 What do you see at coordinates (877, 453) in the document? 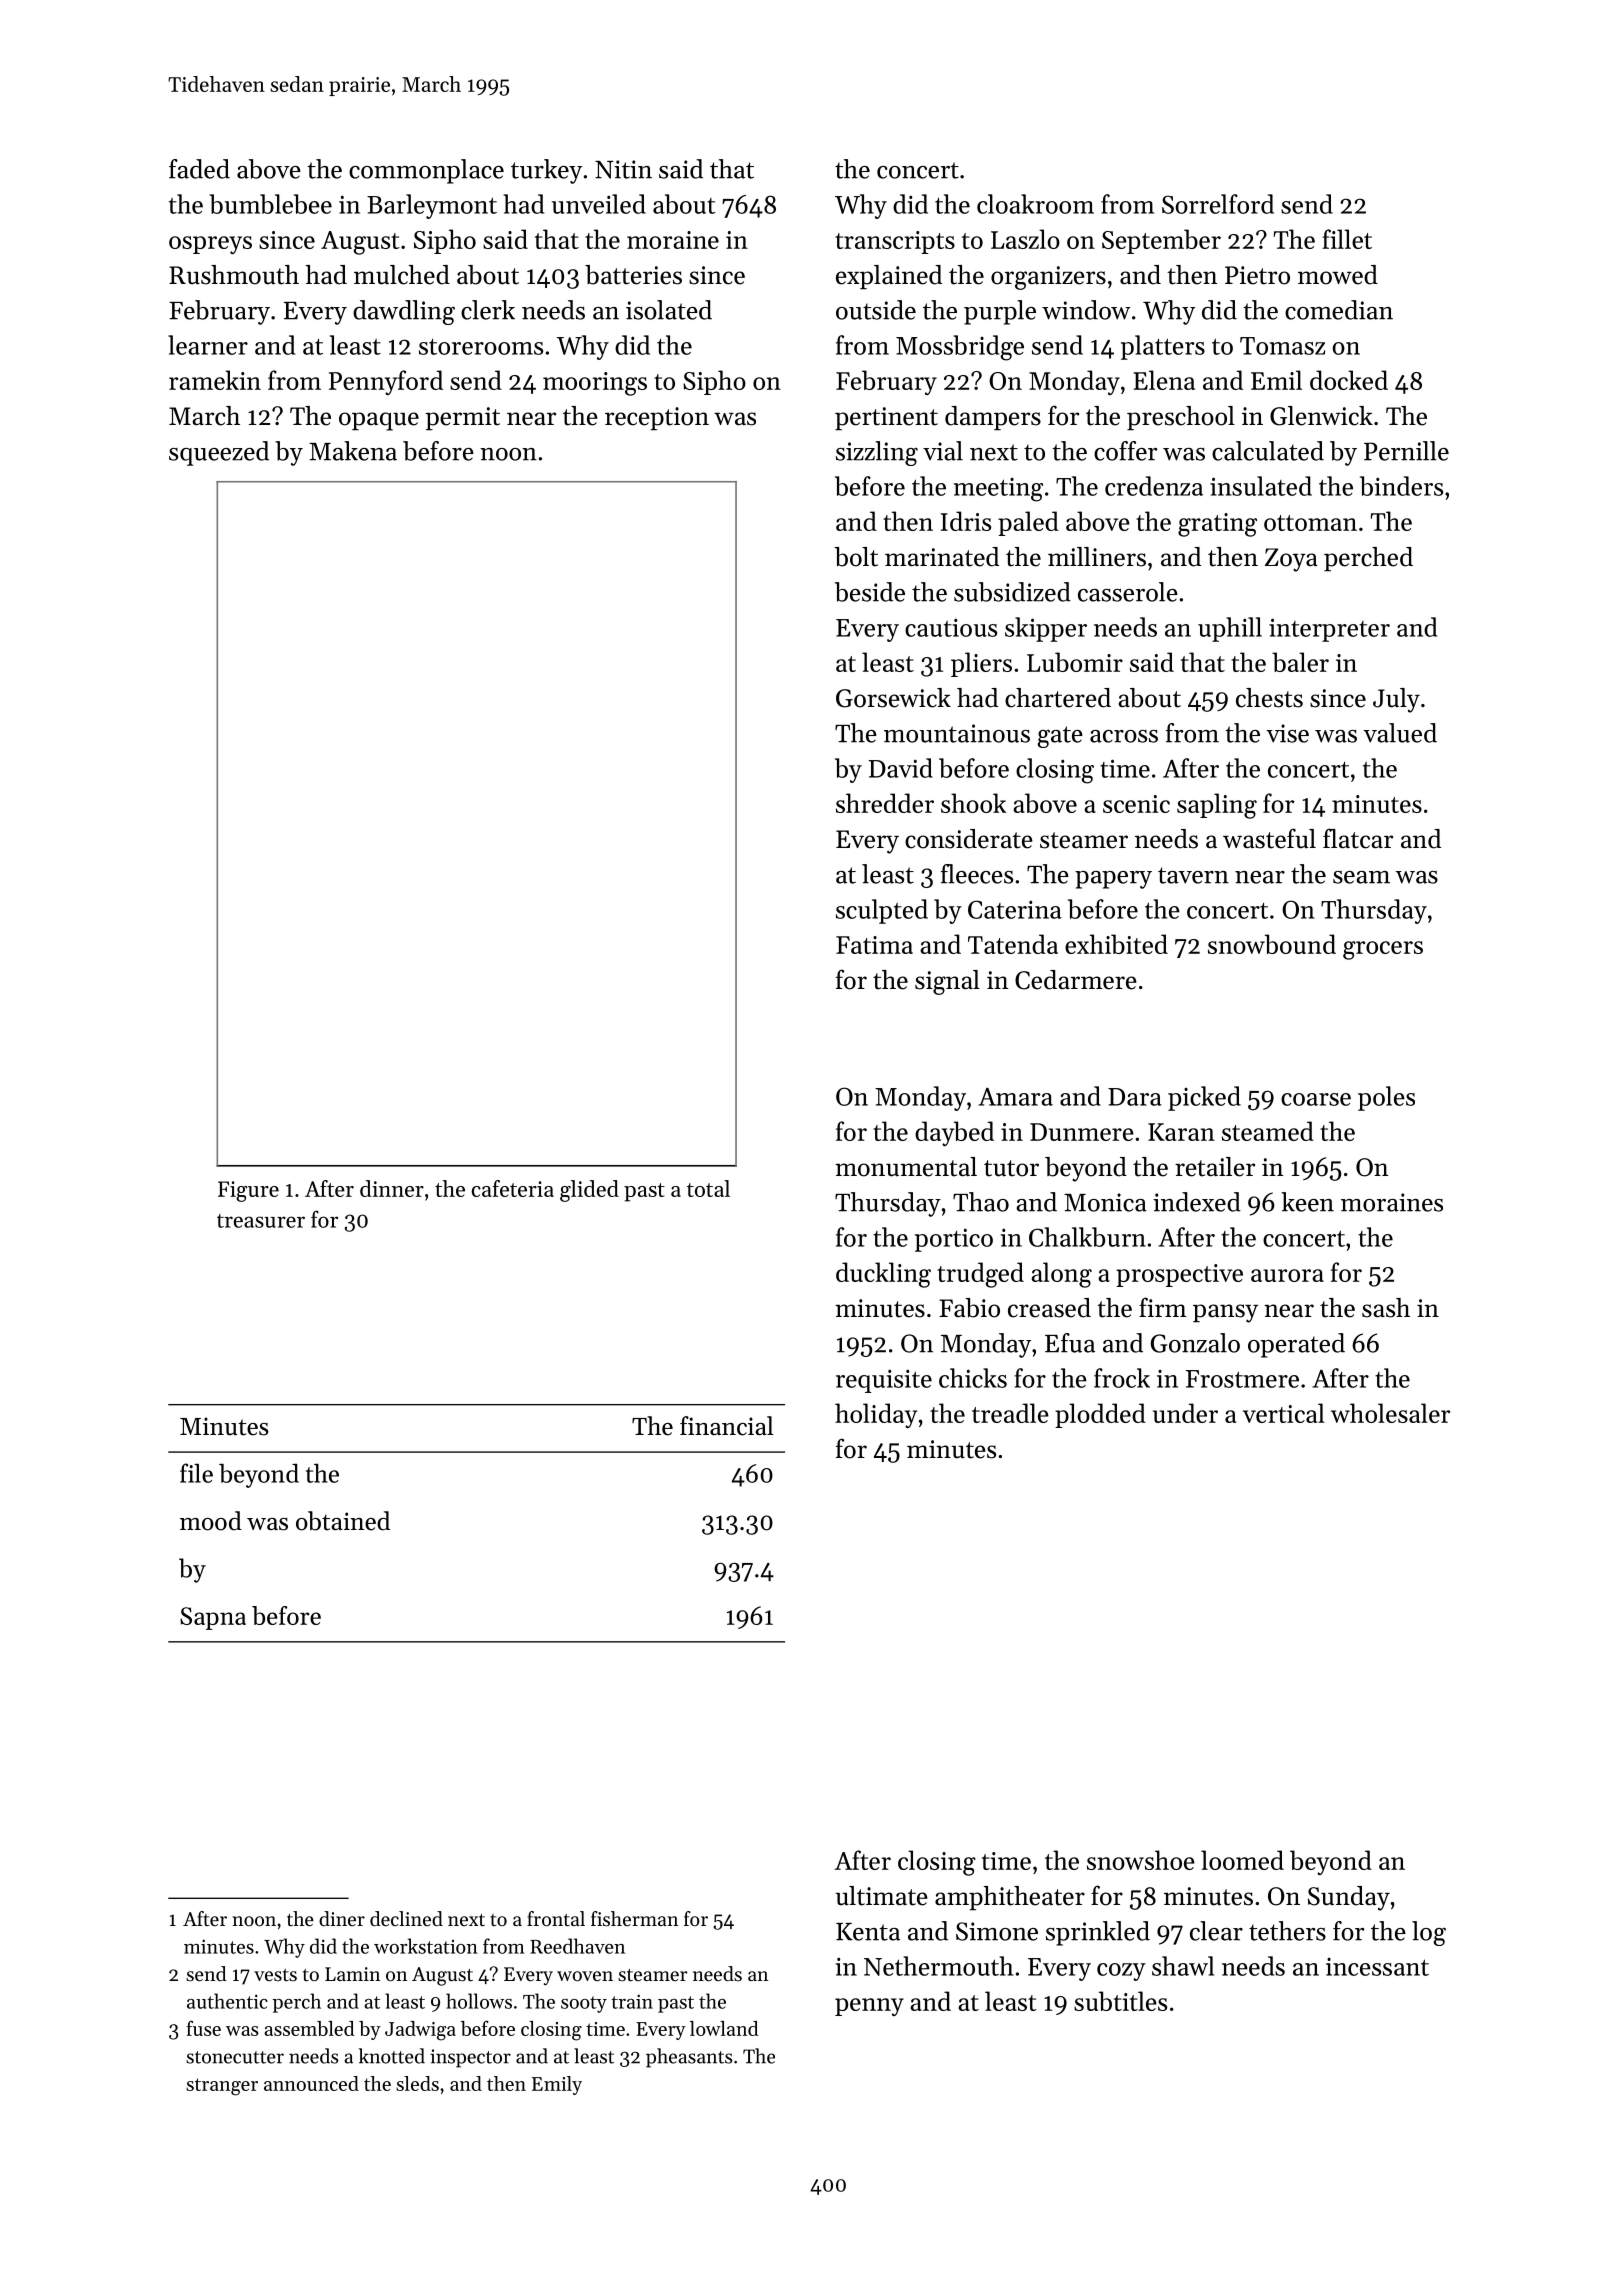
I see `sizzling` at bounding box center [877, 453].
